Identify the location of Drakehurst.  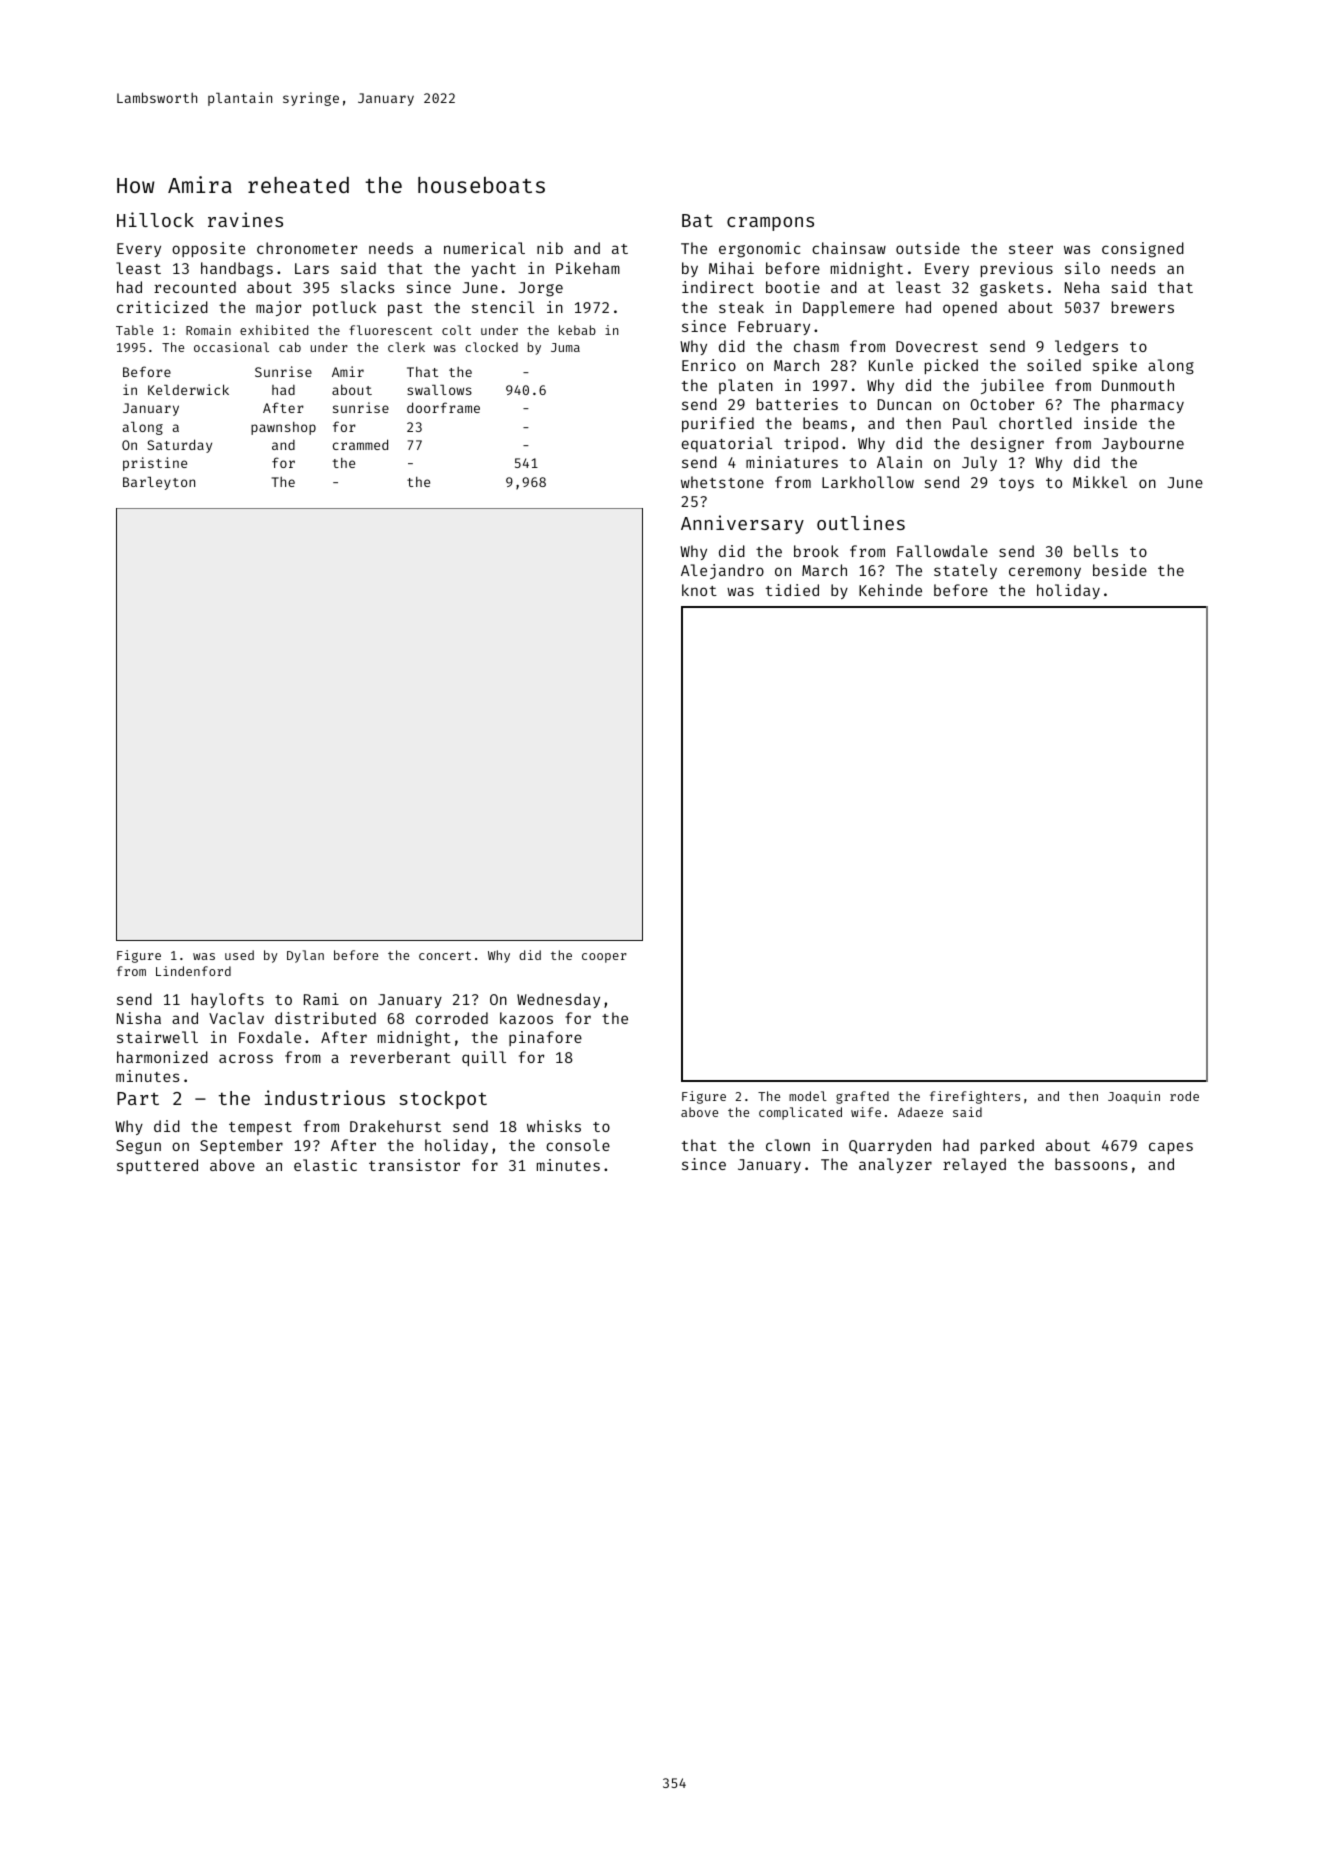
(395, 1126).
